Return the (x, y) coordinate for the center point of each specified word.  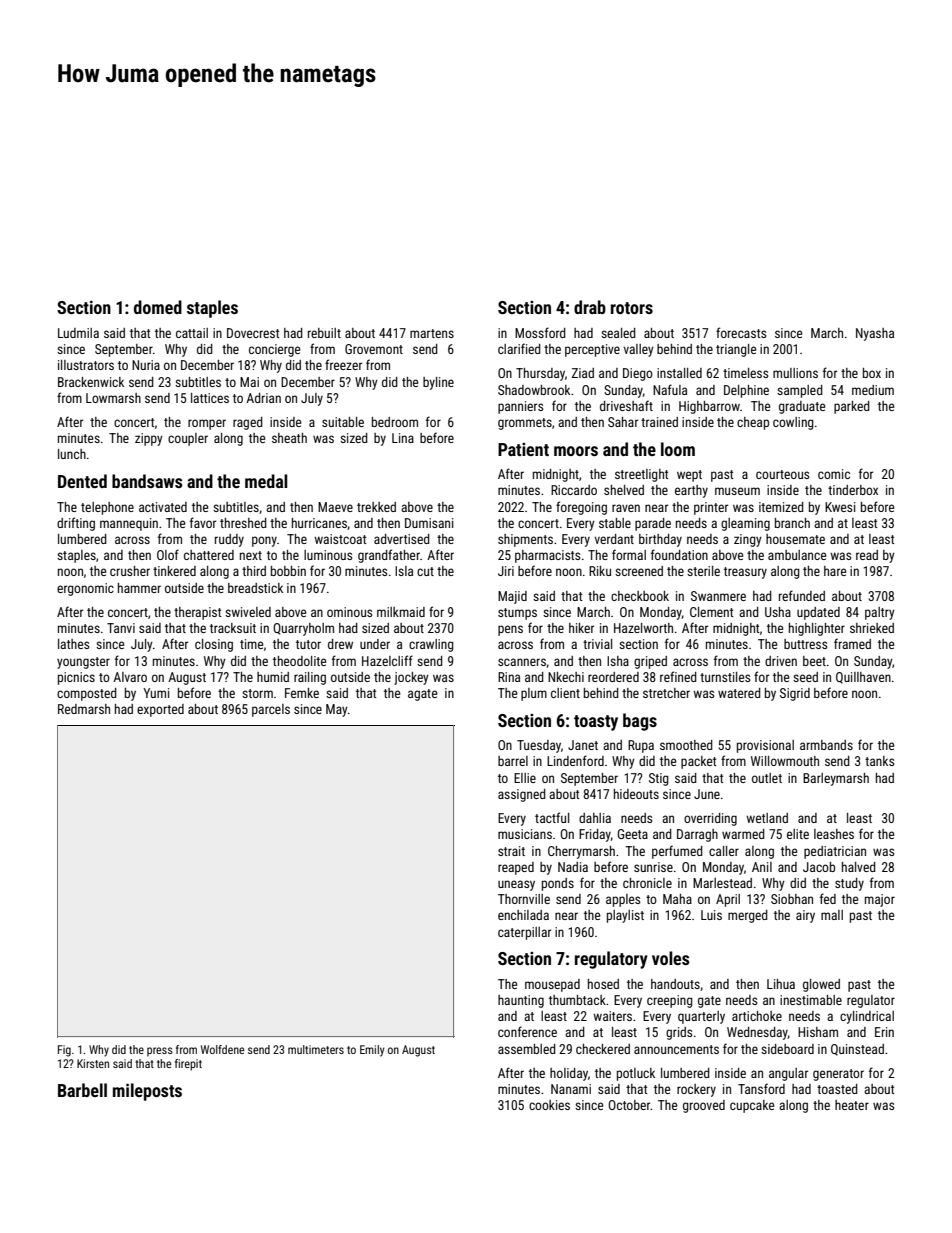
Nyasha (875, 334)
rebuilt (324, 333)
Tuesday (539, 746)
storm (257, 693)
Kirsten (93, 1063)
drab (590, 307)
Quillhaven (863, 678)
